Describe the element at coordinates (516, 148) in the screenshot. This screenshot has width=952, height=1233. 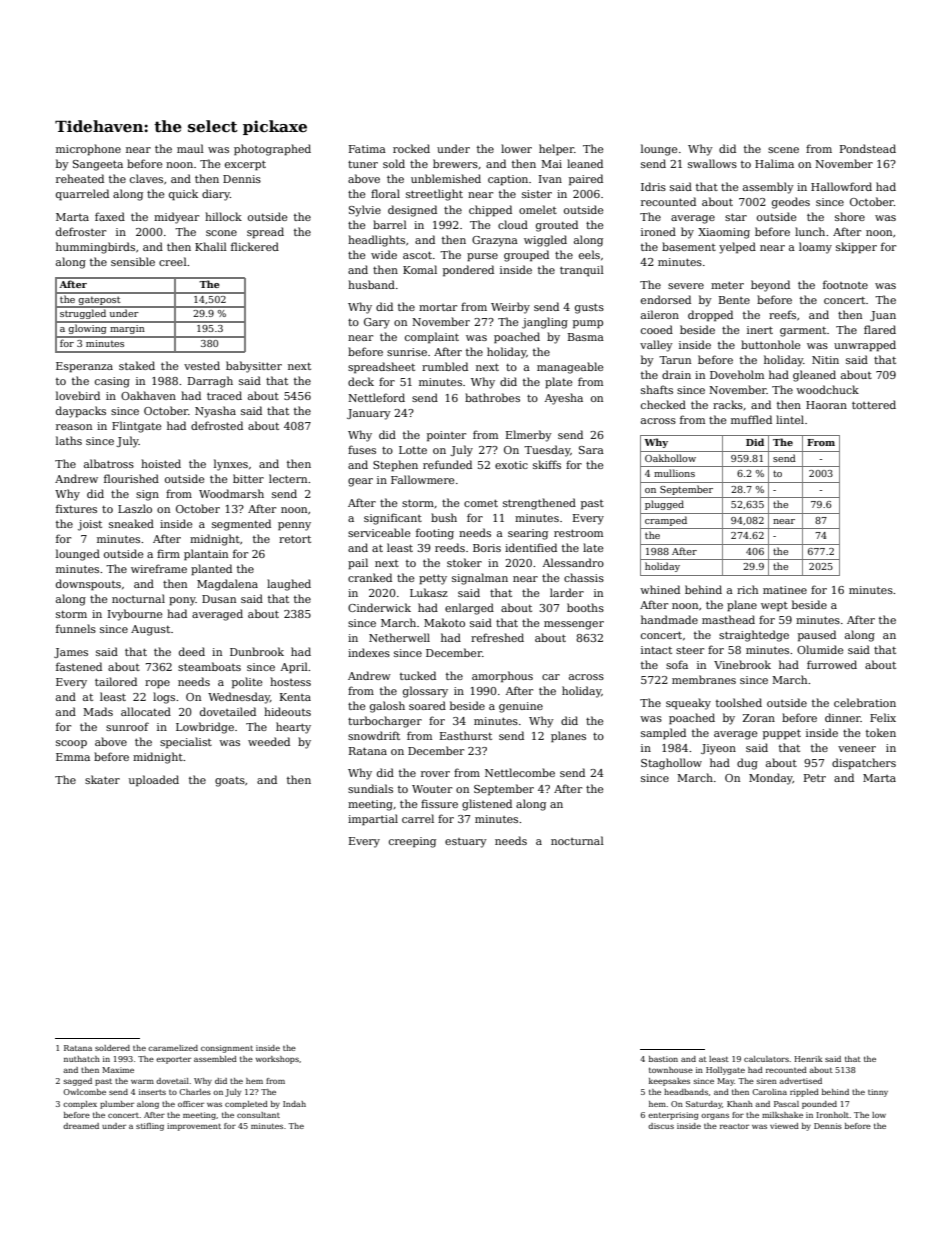
I see `lower` at that location.
